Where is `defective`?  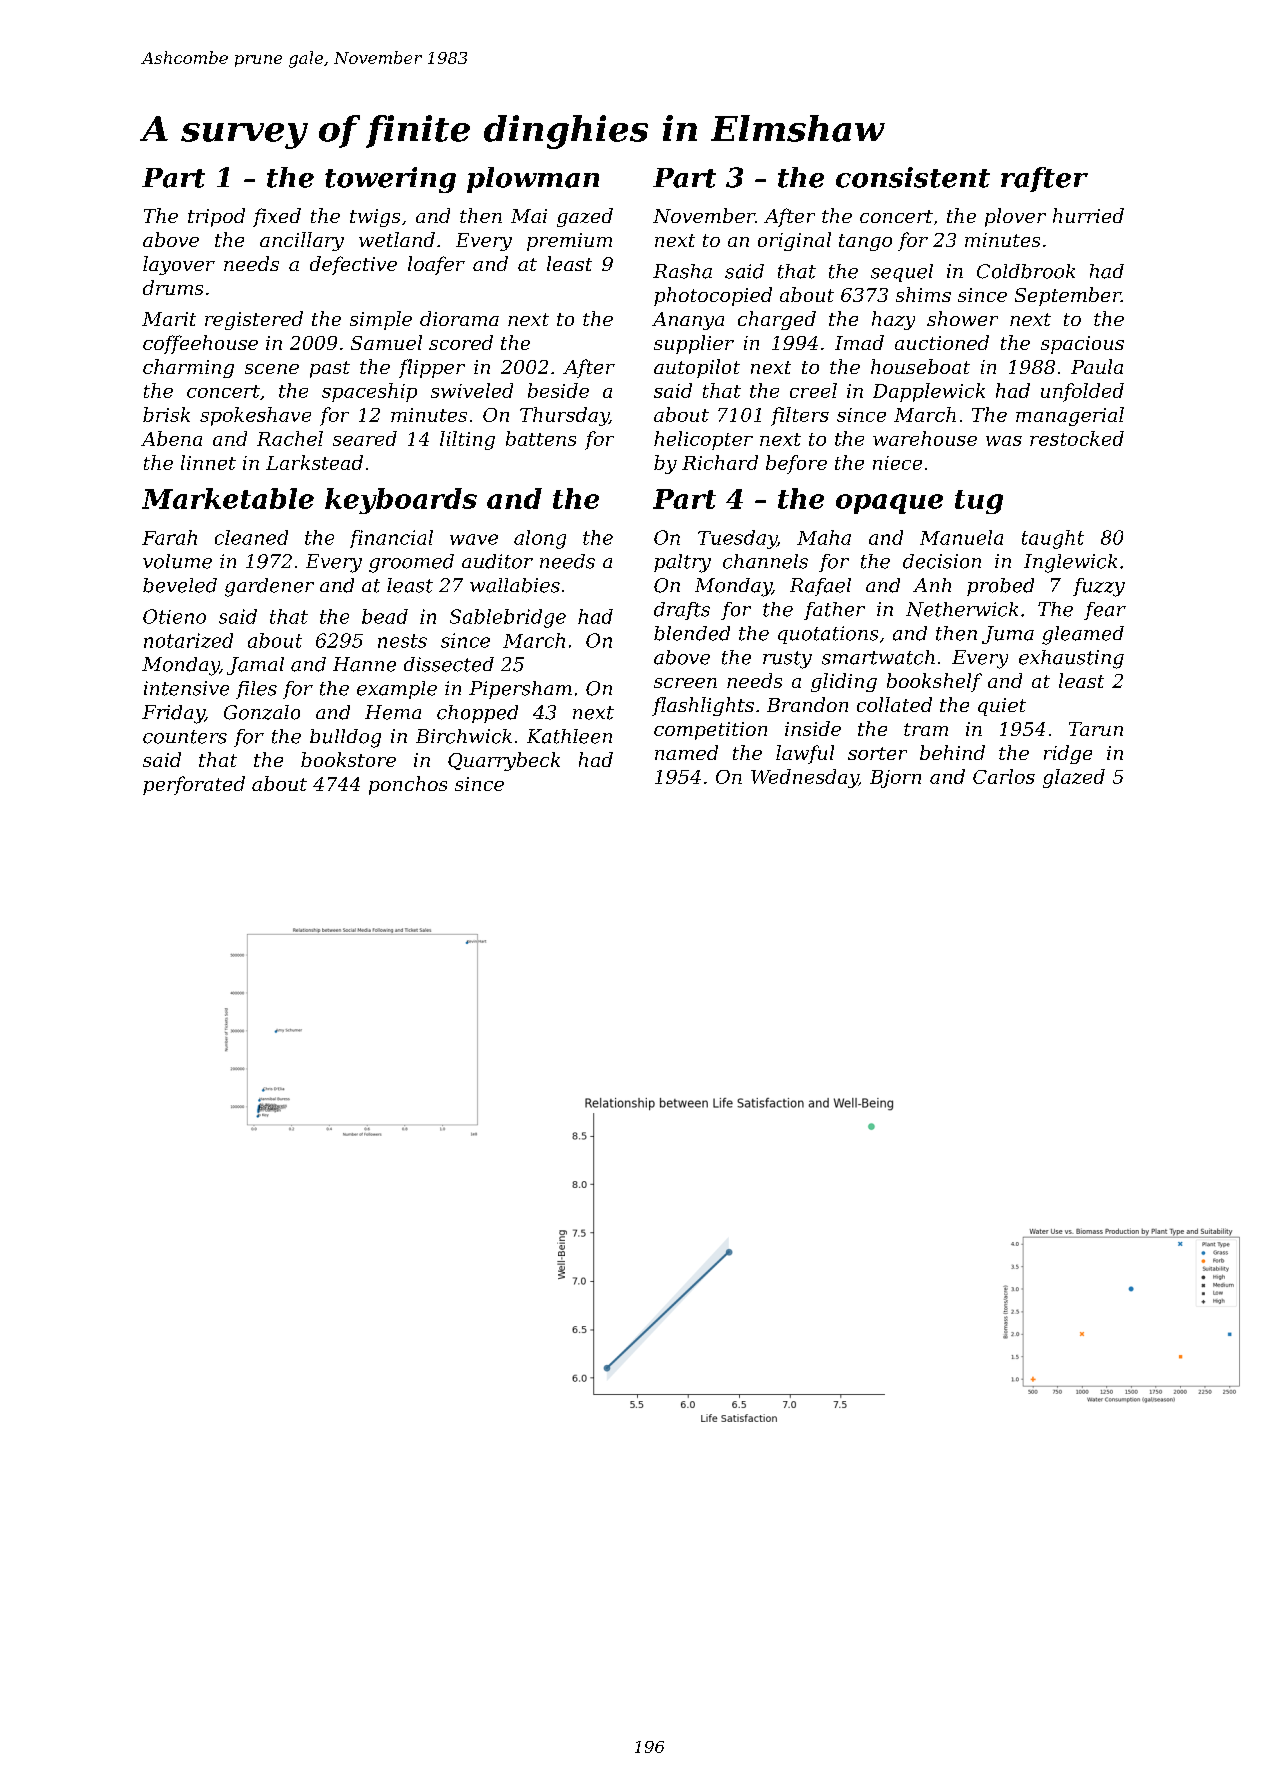
defective is located at coordinates (353, 265).
